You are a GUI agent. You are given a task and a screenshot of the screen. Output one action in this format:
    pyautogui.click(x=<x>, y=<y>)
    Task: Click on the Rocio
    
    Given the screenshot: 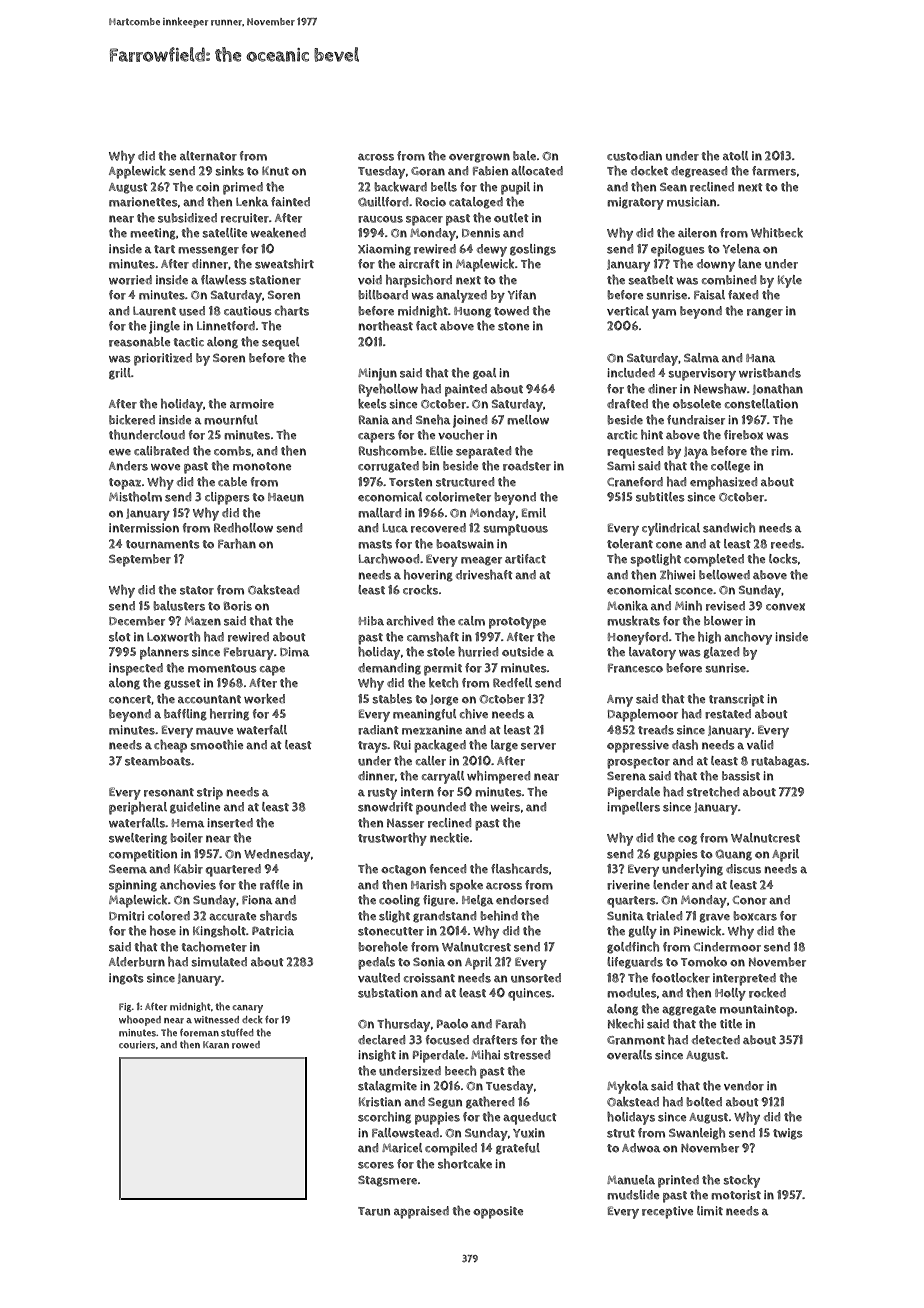 What is the action you would take?
    pyautogui.click(x=431, y=202)
